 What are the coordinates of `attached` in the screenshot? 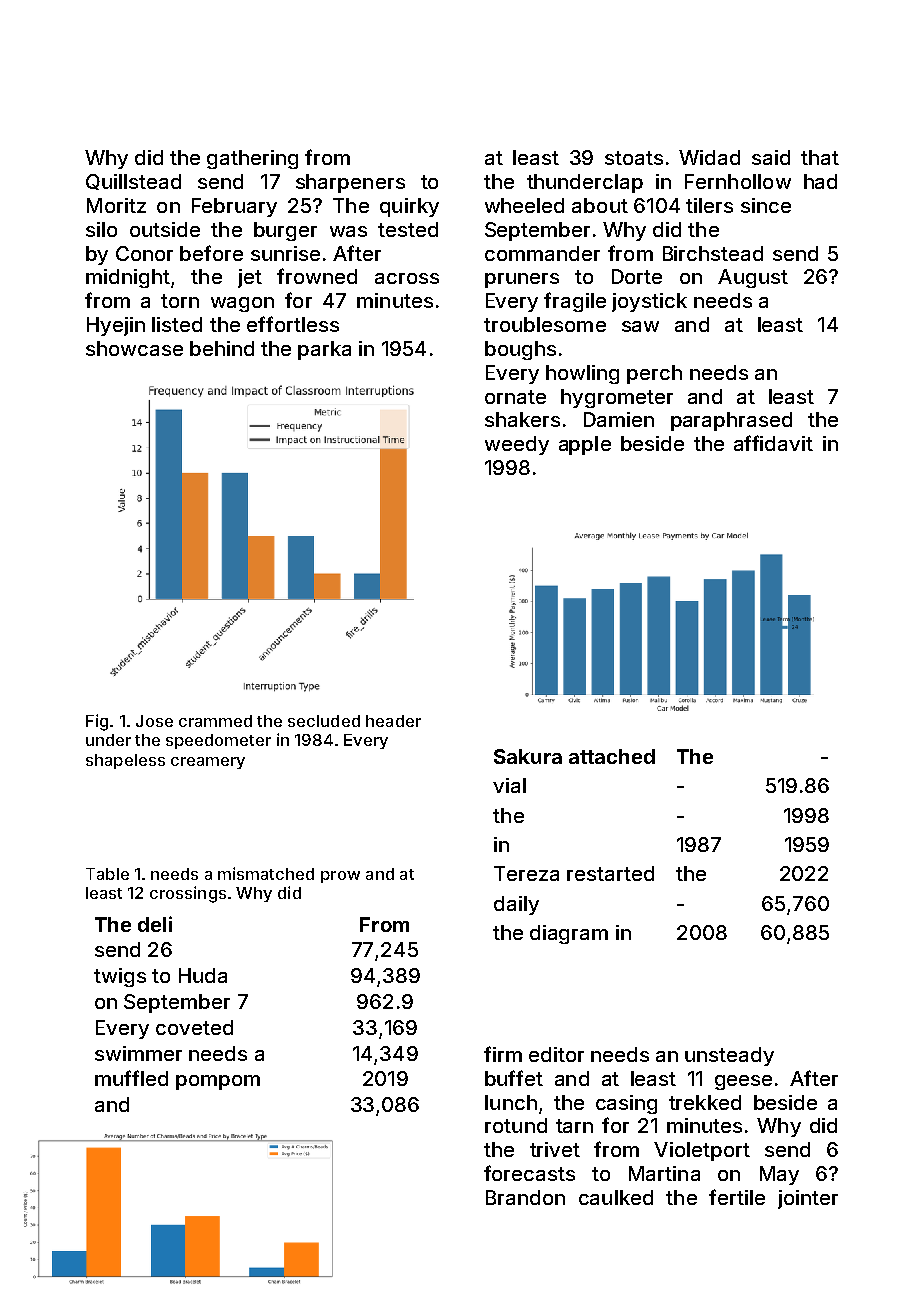 It's located at (612, 756).
